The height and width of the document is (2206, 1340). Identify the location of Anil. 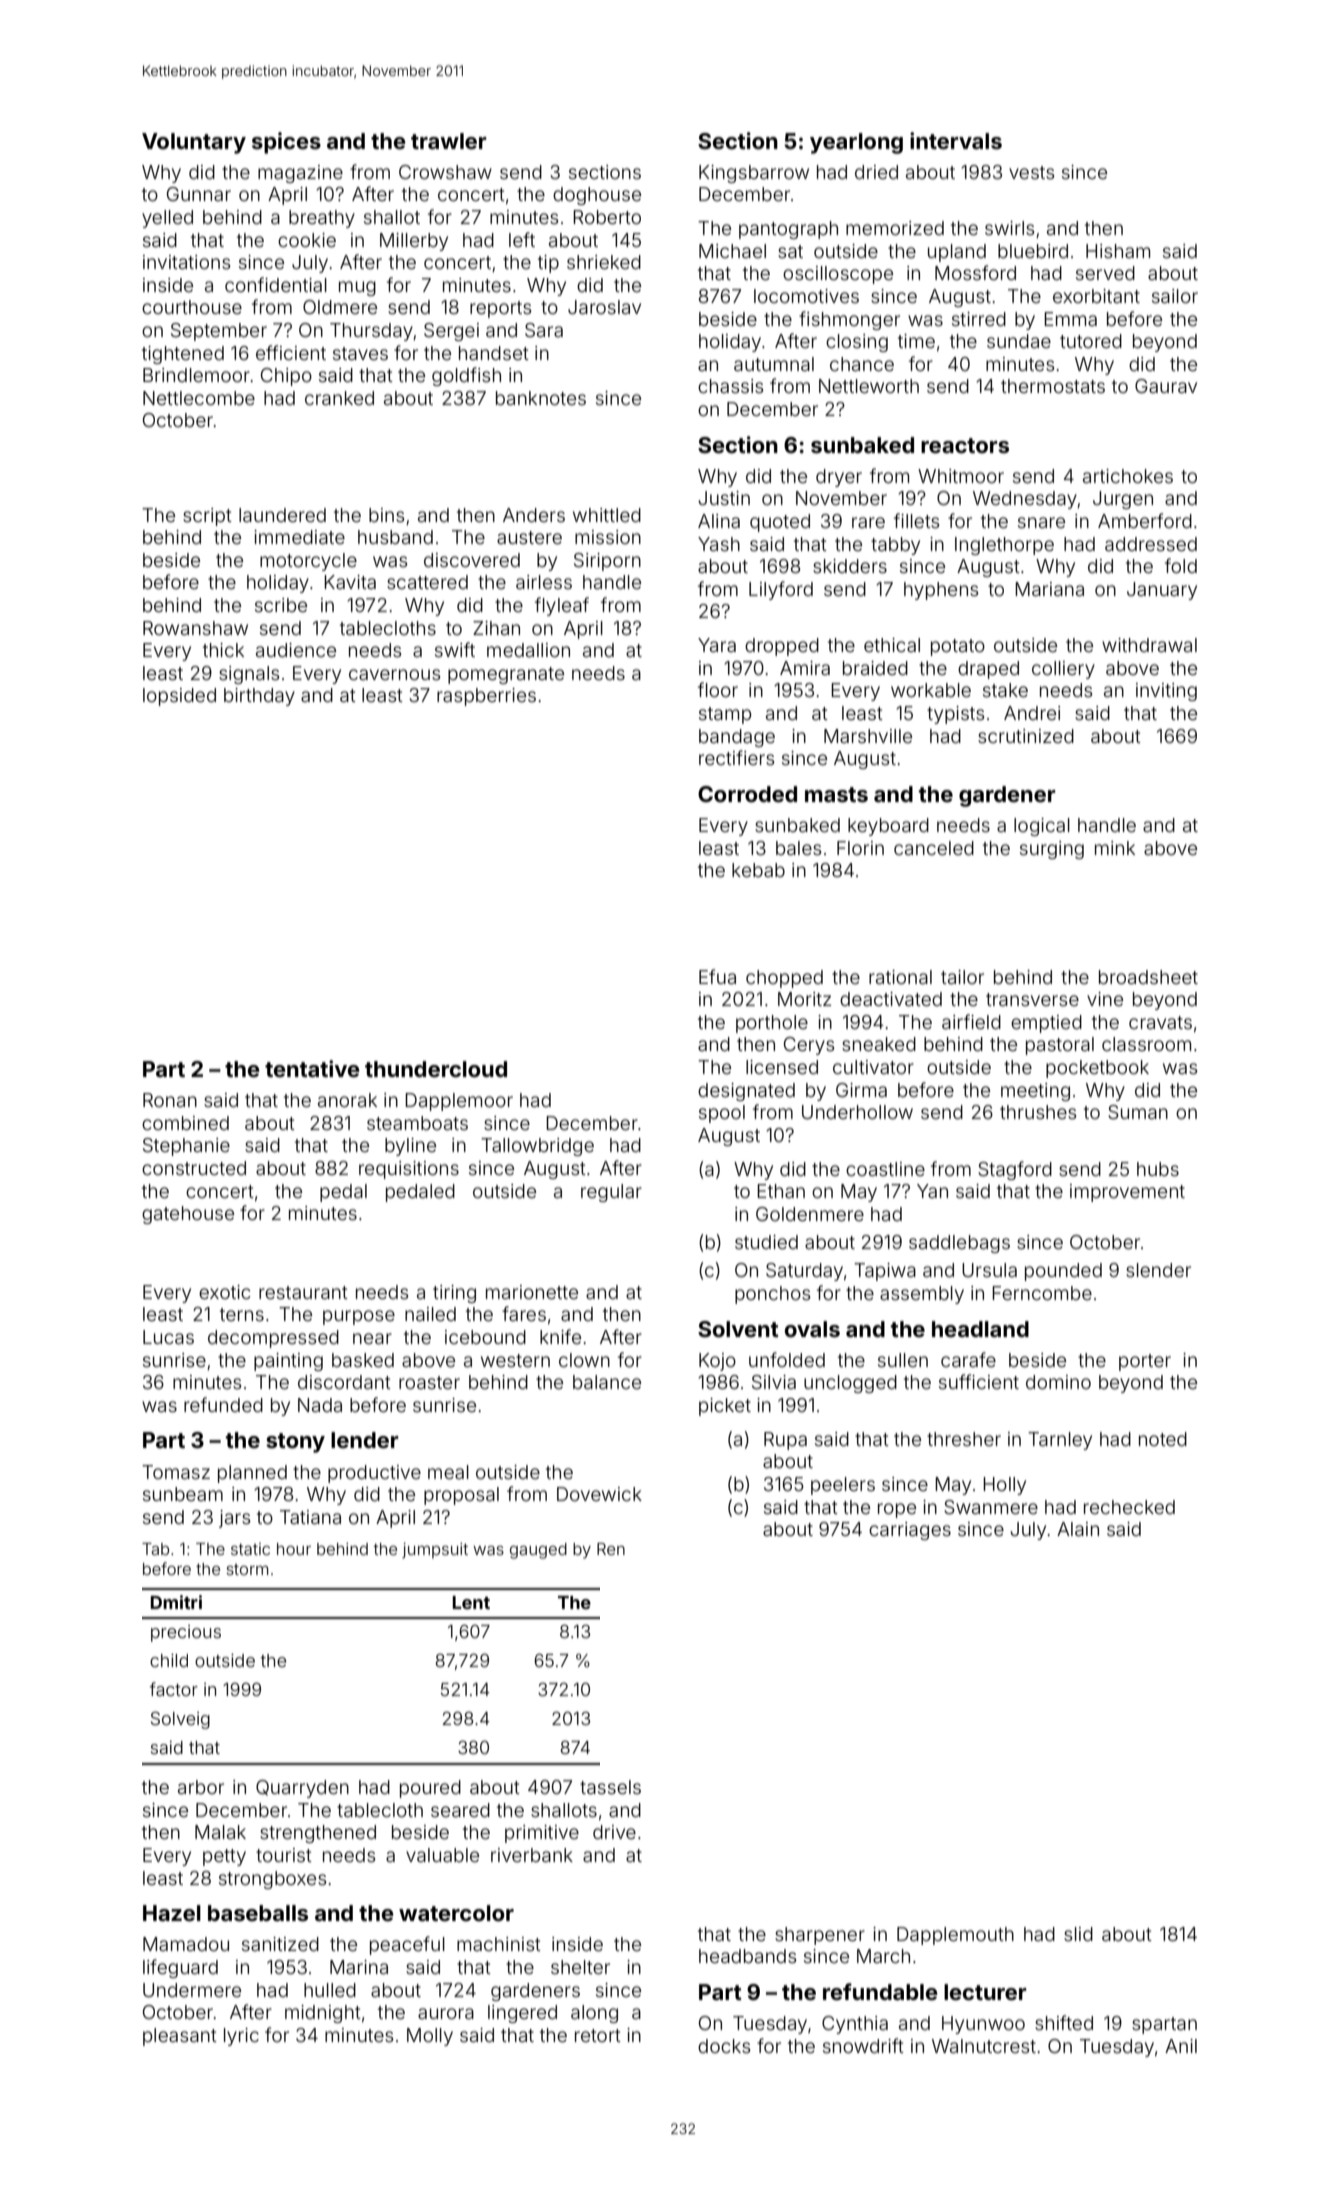
(1181, 2046).
